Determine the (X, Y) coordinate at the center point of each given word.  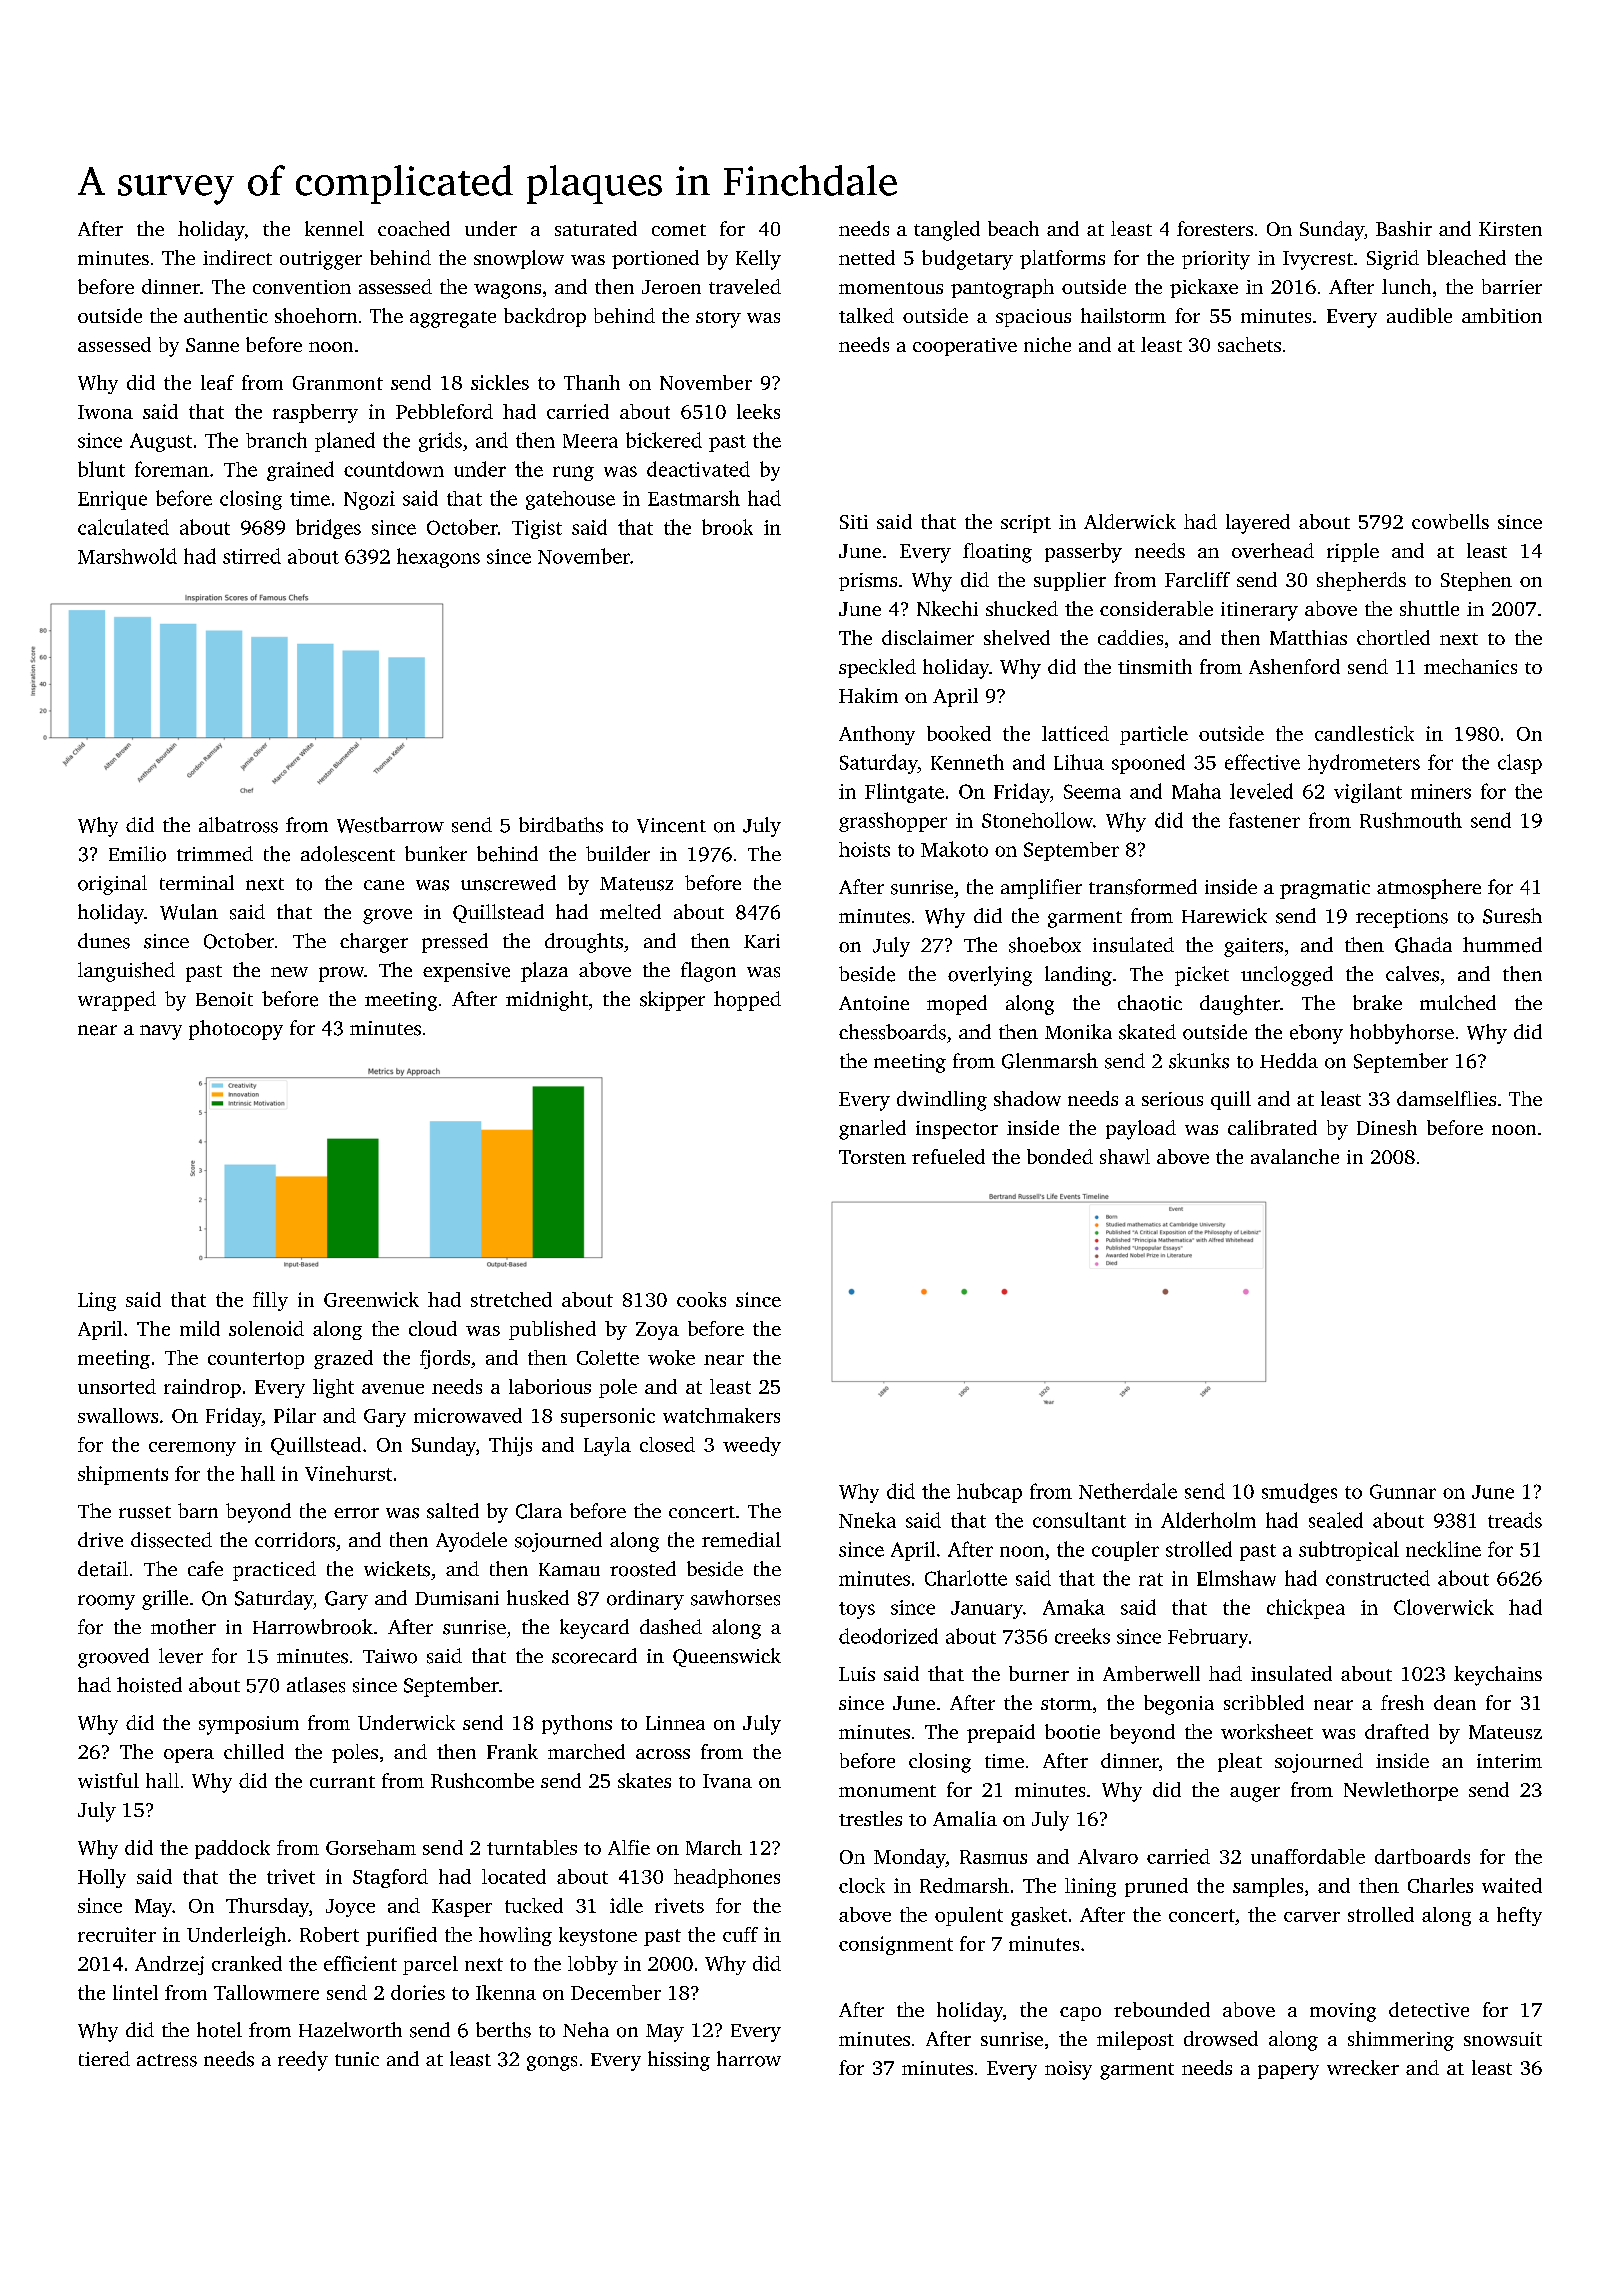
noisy (1068, 2070)
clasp (1520, 764)
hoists (864, 849)
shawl (1125, 1156)
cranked (247, 1963)
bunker (436, 853)
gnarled (872, 1130)
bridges (328, 529)
